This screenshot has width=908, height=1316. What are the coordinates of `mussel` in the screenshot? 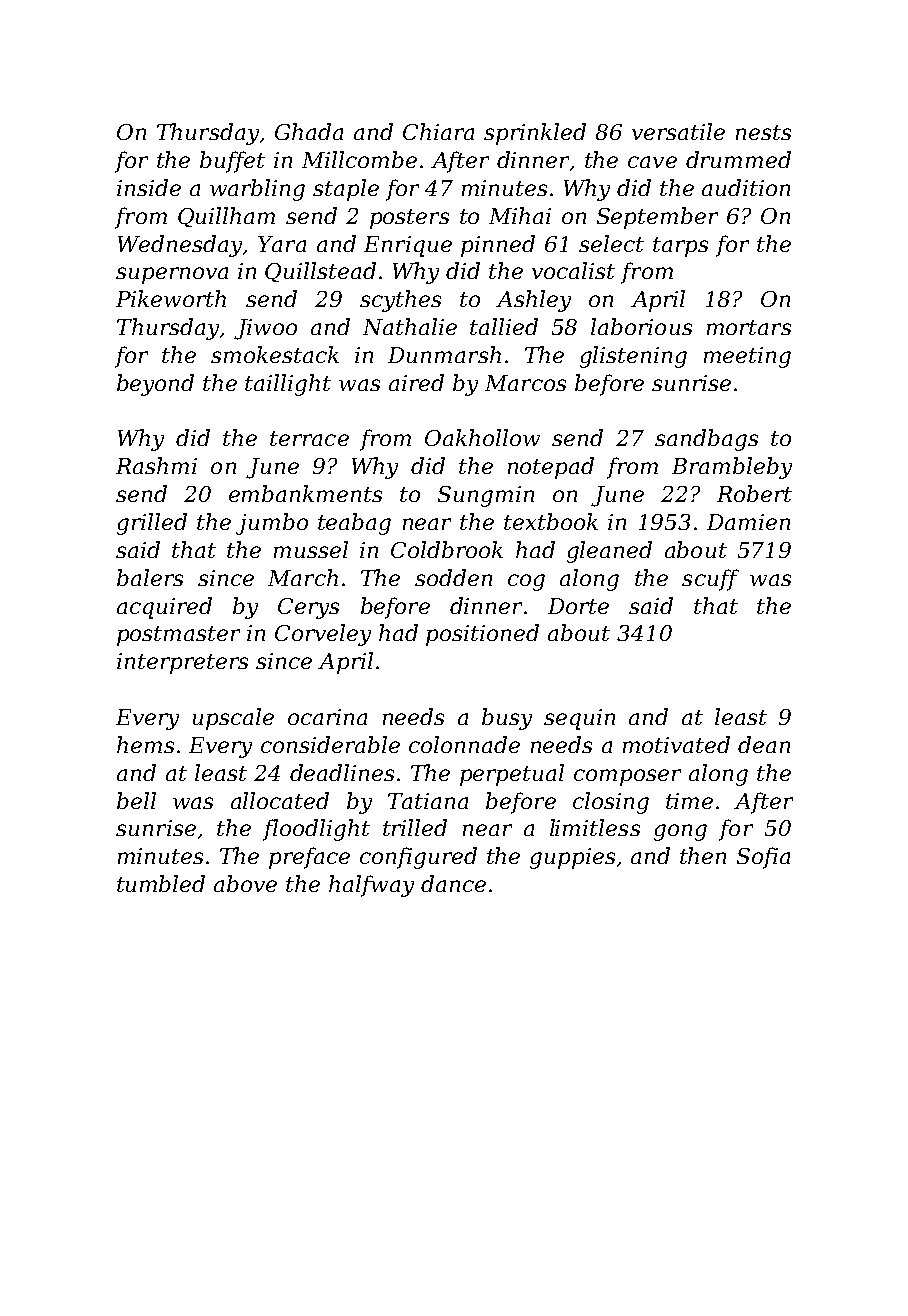 It's located at (311, 549).
